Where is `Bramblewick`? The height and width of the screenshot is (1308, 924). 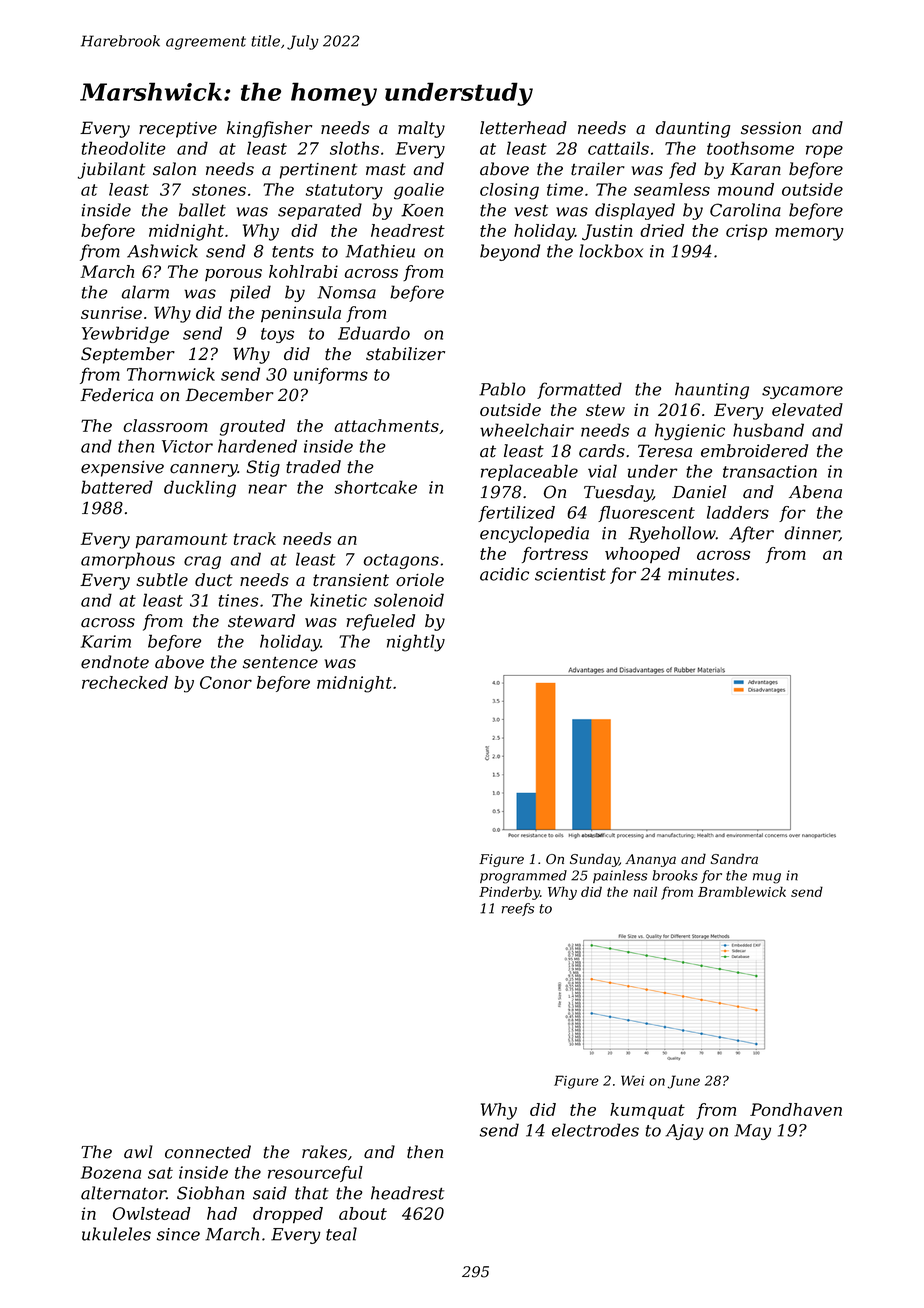 Bramblewick is located at coordinates (742, 891).
